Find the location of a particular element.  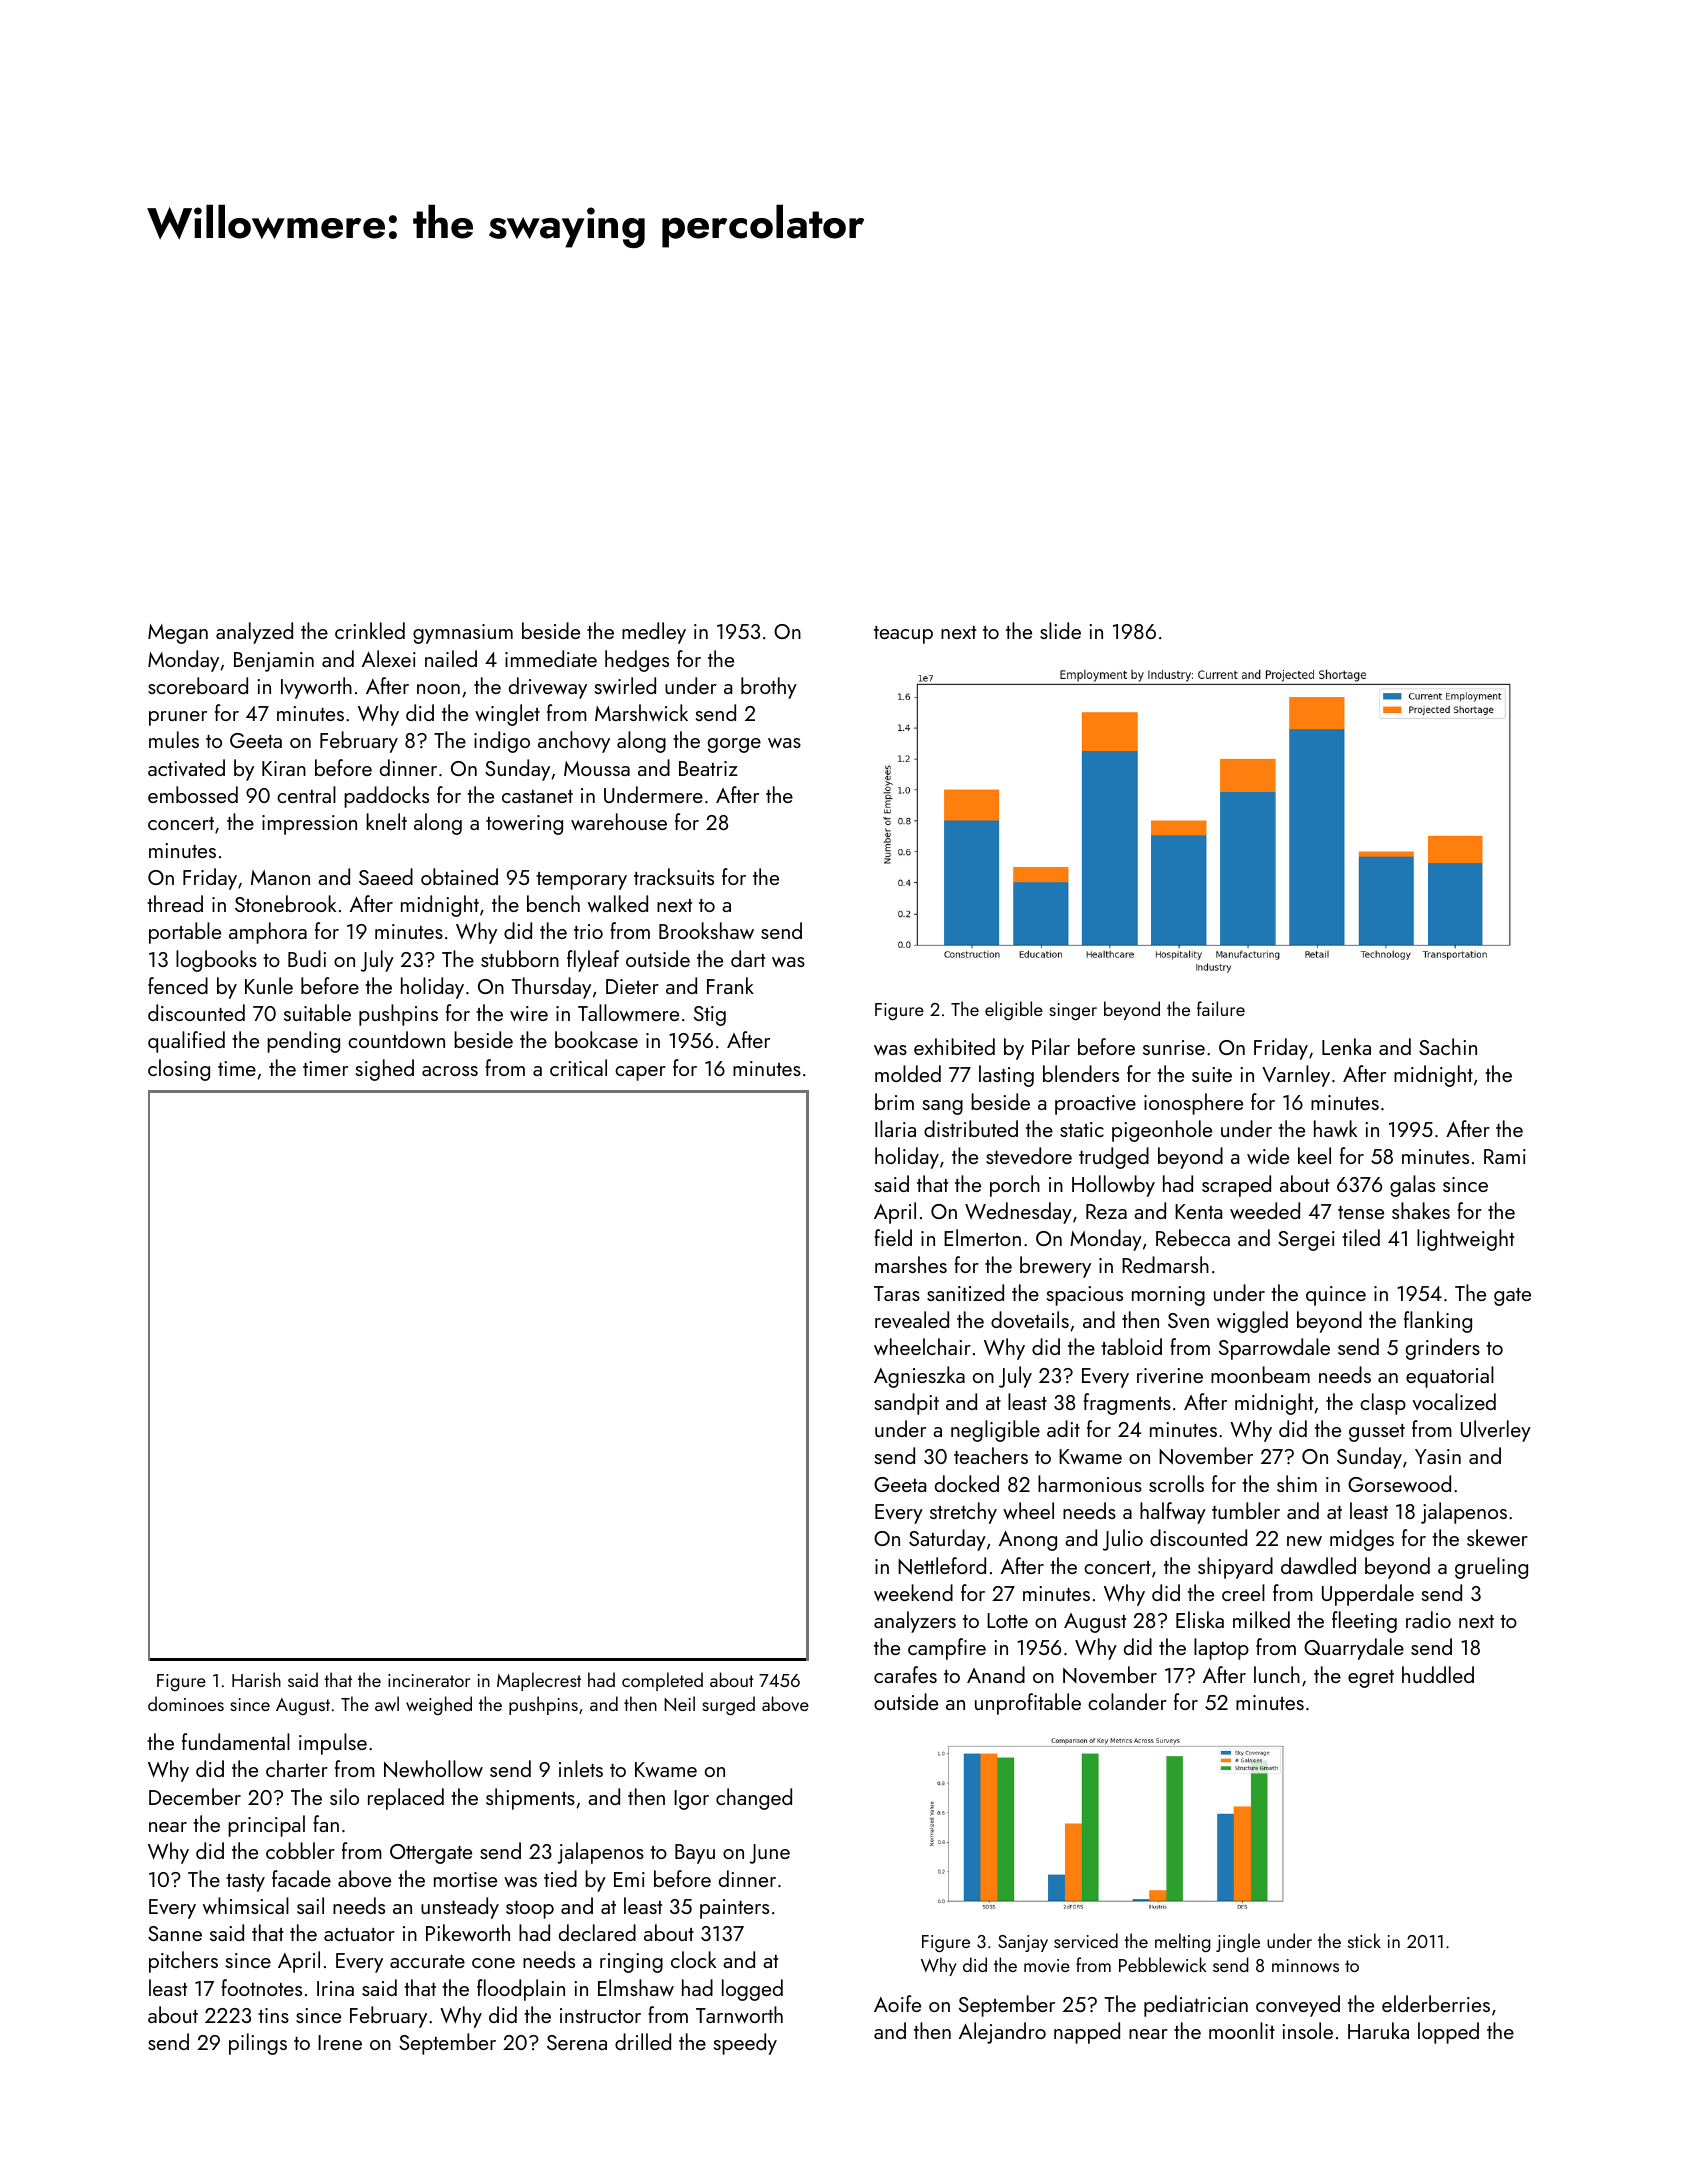

cobbler is located at coordinates (300, 1850).
